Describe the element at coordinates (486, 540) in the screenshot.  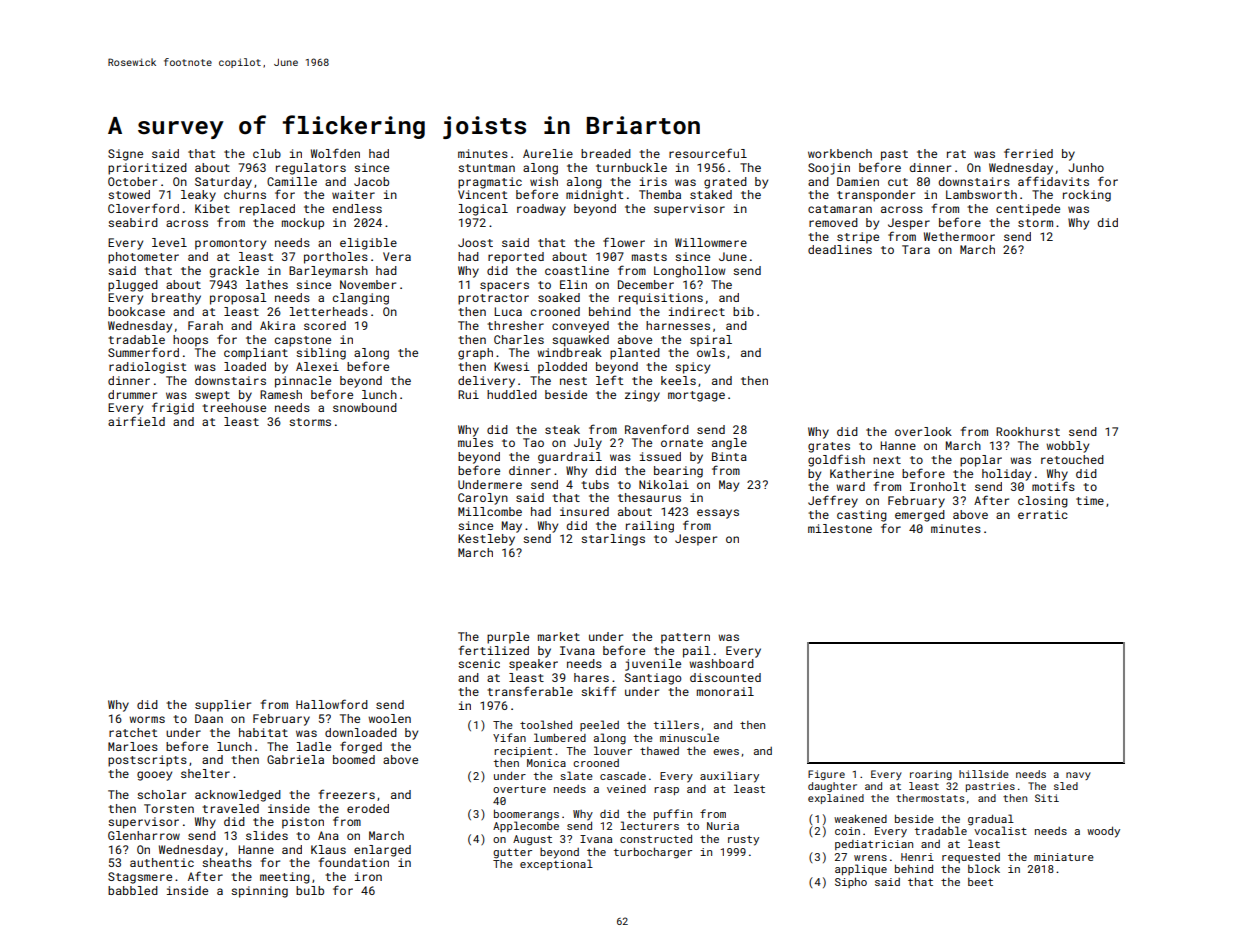
I see `Kestleby` at that location.
